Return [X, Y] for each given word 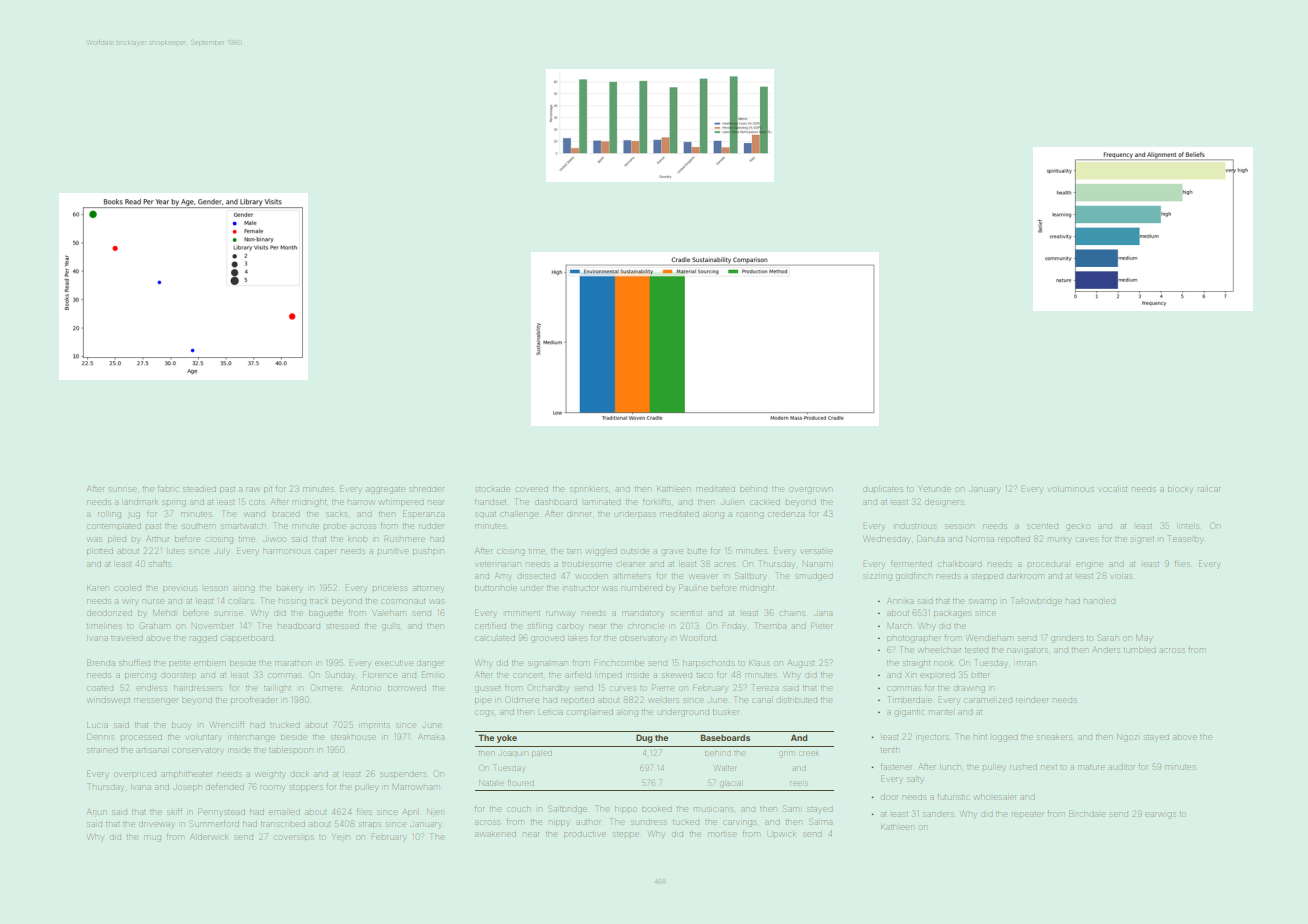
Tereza [765, 687]
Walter [725, 768]
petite [179, 663]
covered [532, 489]
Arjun [96, 812]
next [1049, 767]
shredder [426, 489]
